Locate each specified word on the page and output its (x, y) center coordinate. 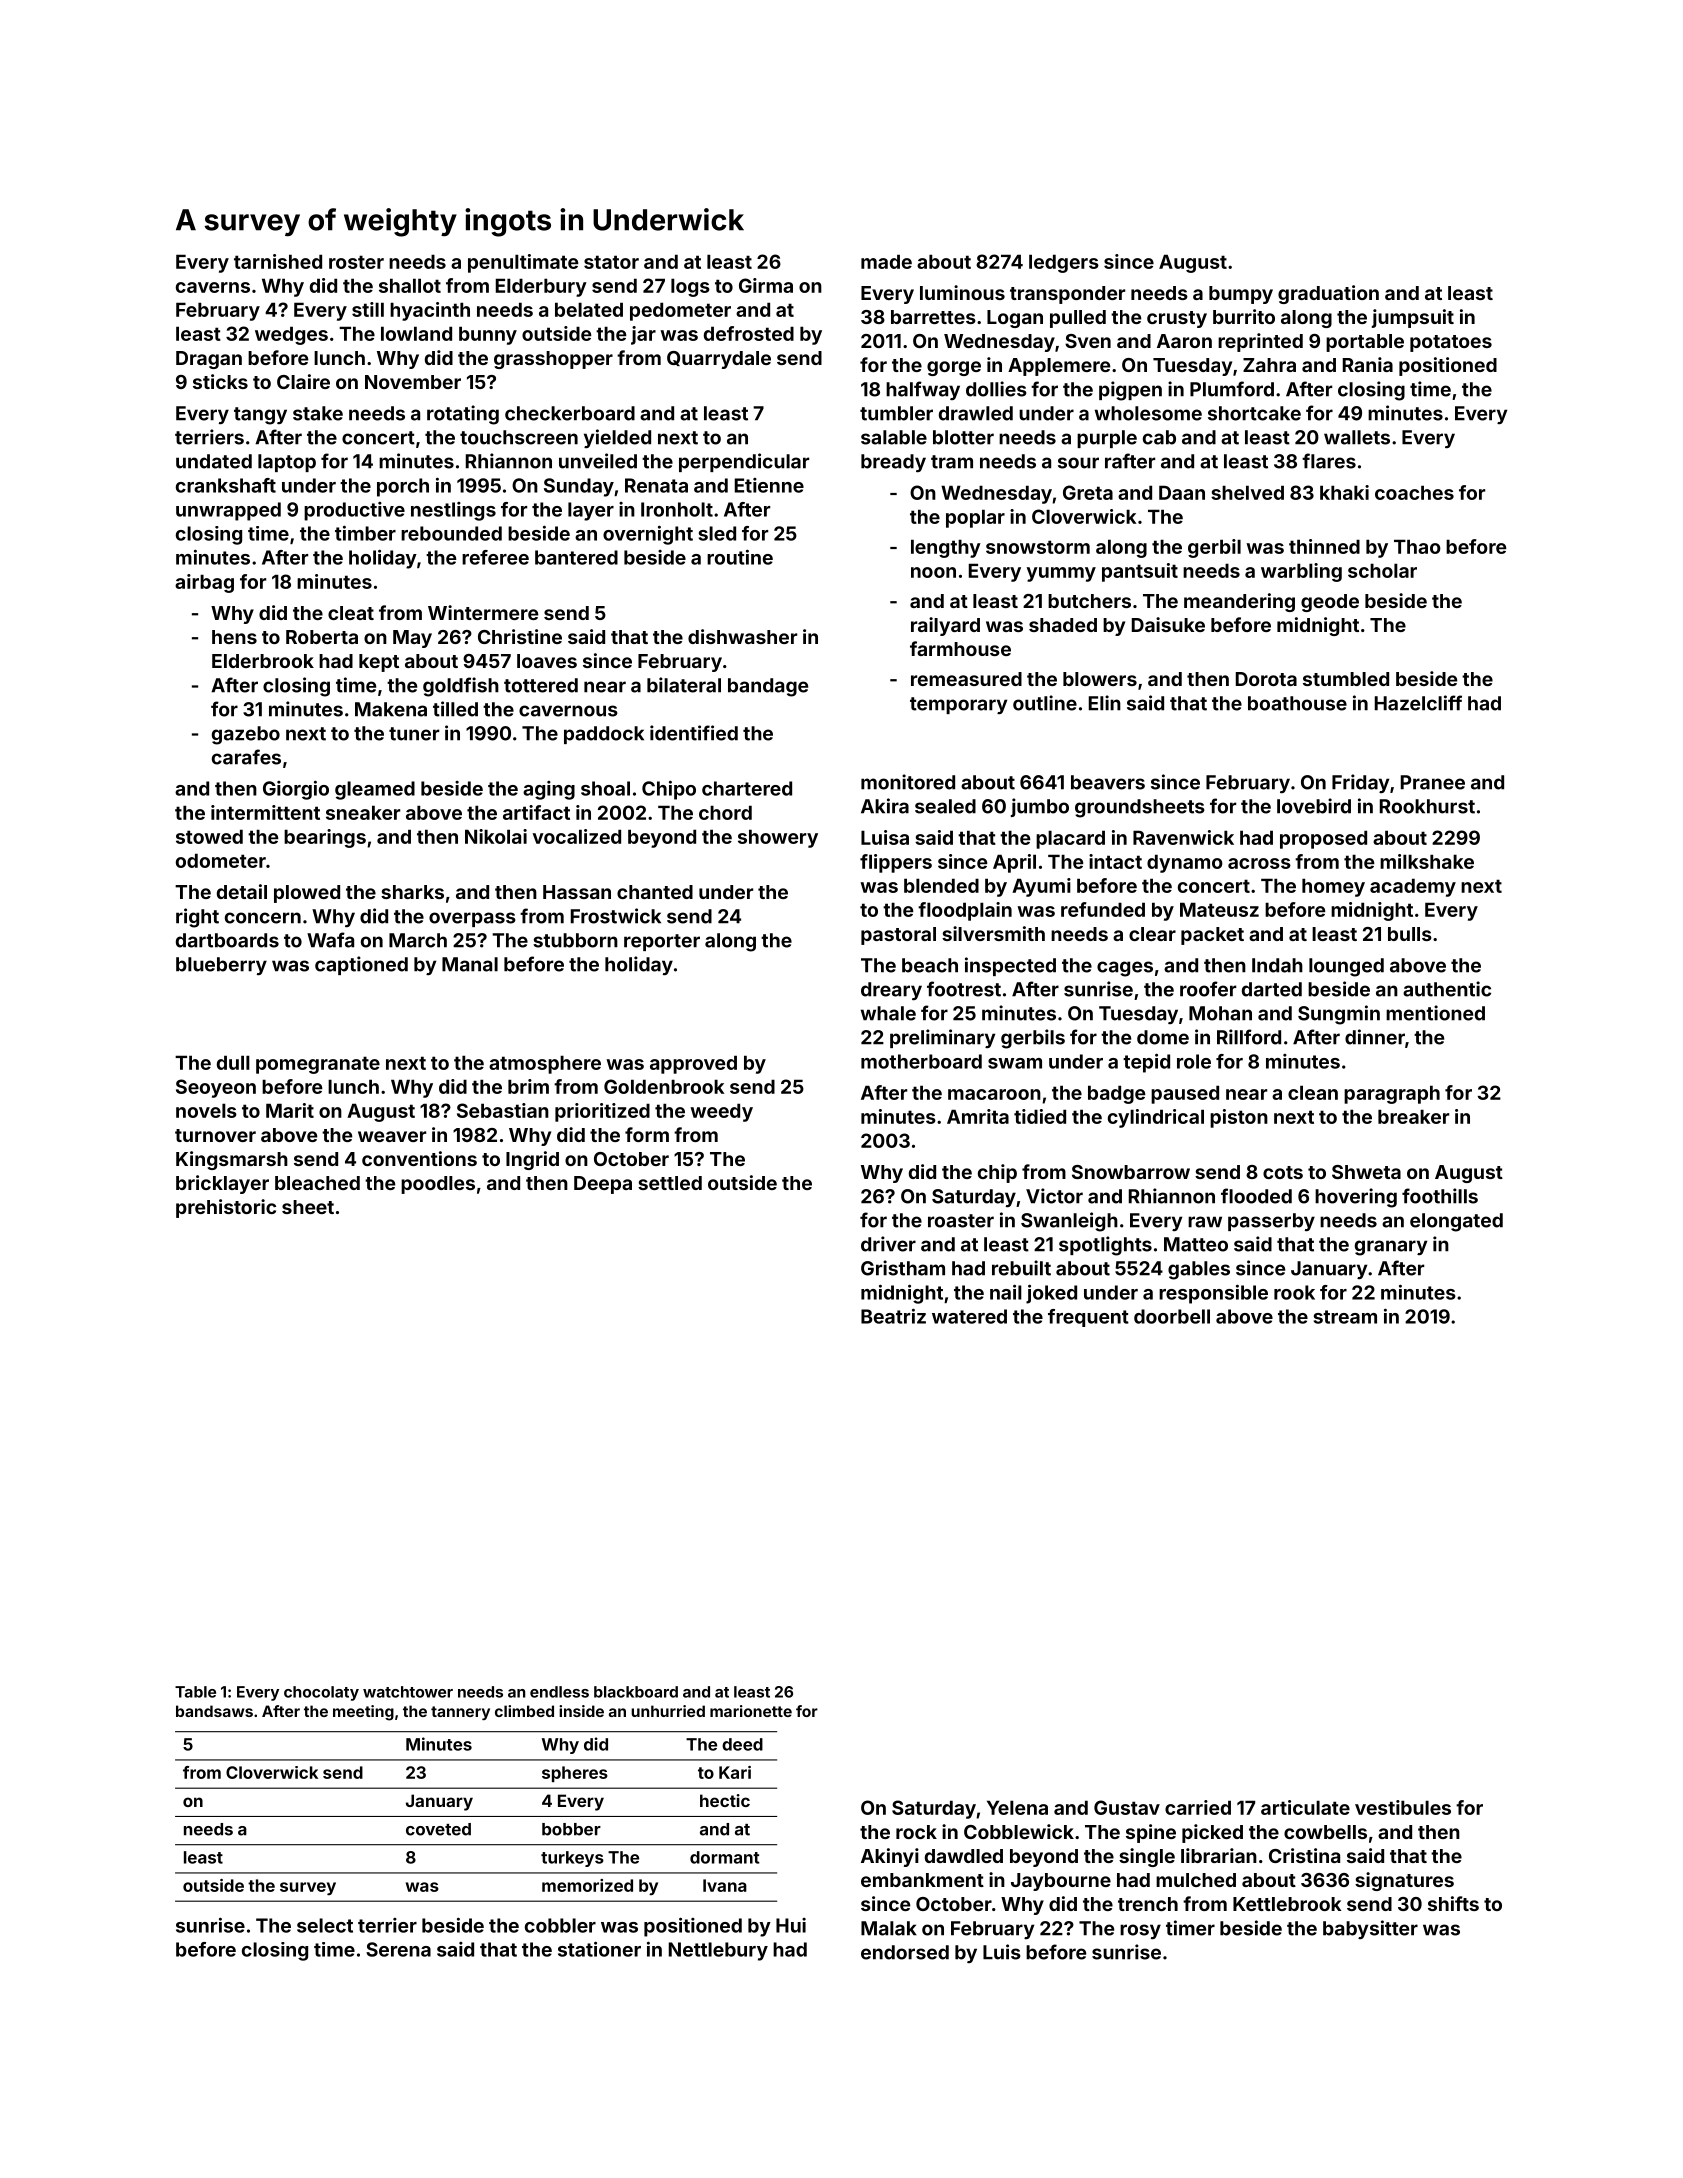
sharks (412, 892)
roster (356, 262)
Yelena (1017, 1807)
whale (888, 1013)
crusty (1177, 319)
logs (690, 287)
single (1147, 1857)
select (325, 1925)
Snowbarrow (1131, 1172)
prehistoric (226, 1208)
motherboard (921, 1061)
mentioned (1435, 1013)
